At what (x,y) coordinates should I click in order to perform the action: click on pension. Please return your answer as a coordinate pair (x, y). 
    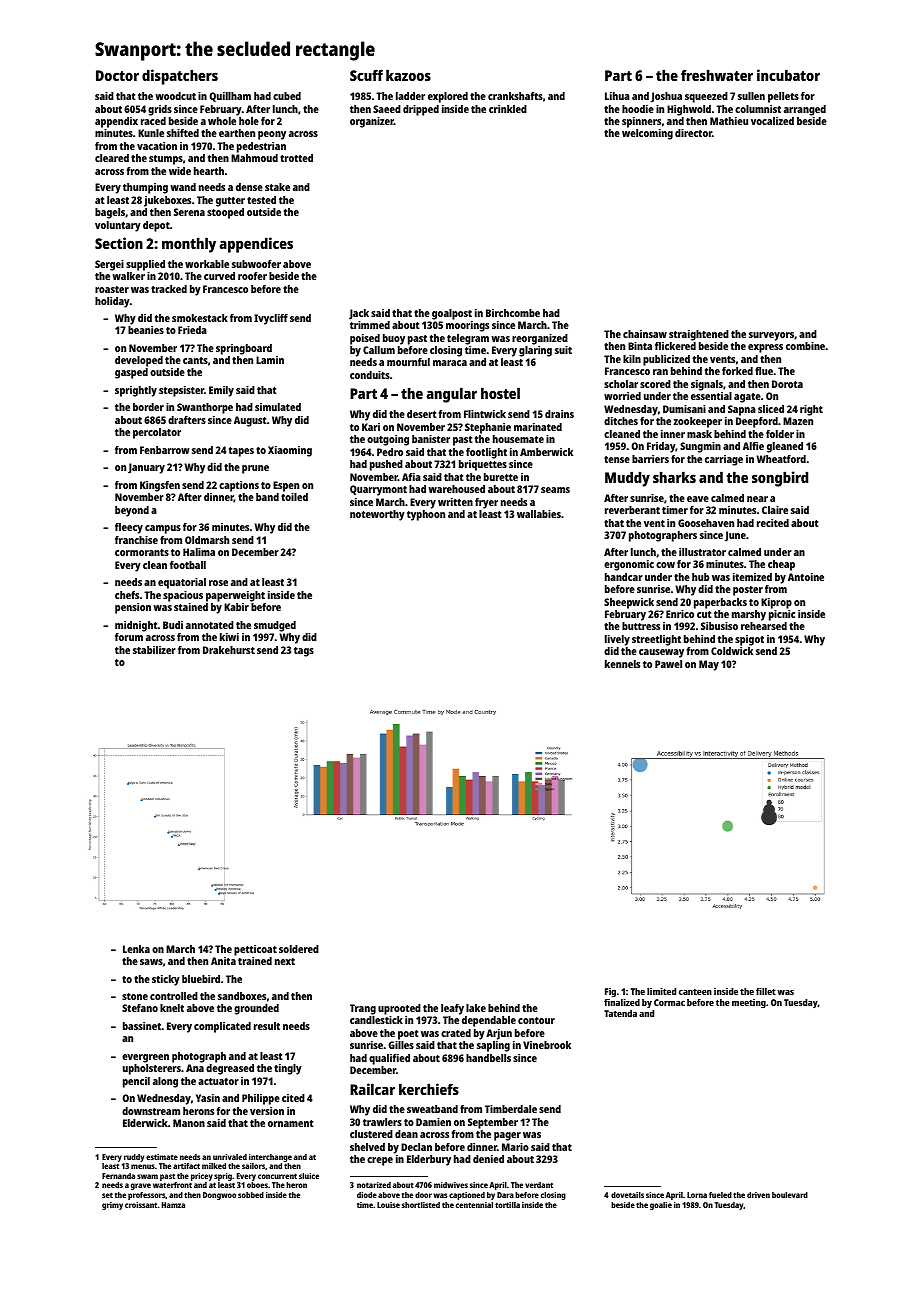
    Looking at the image, I should click on (133, 608).
